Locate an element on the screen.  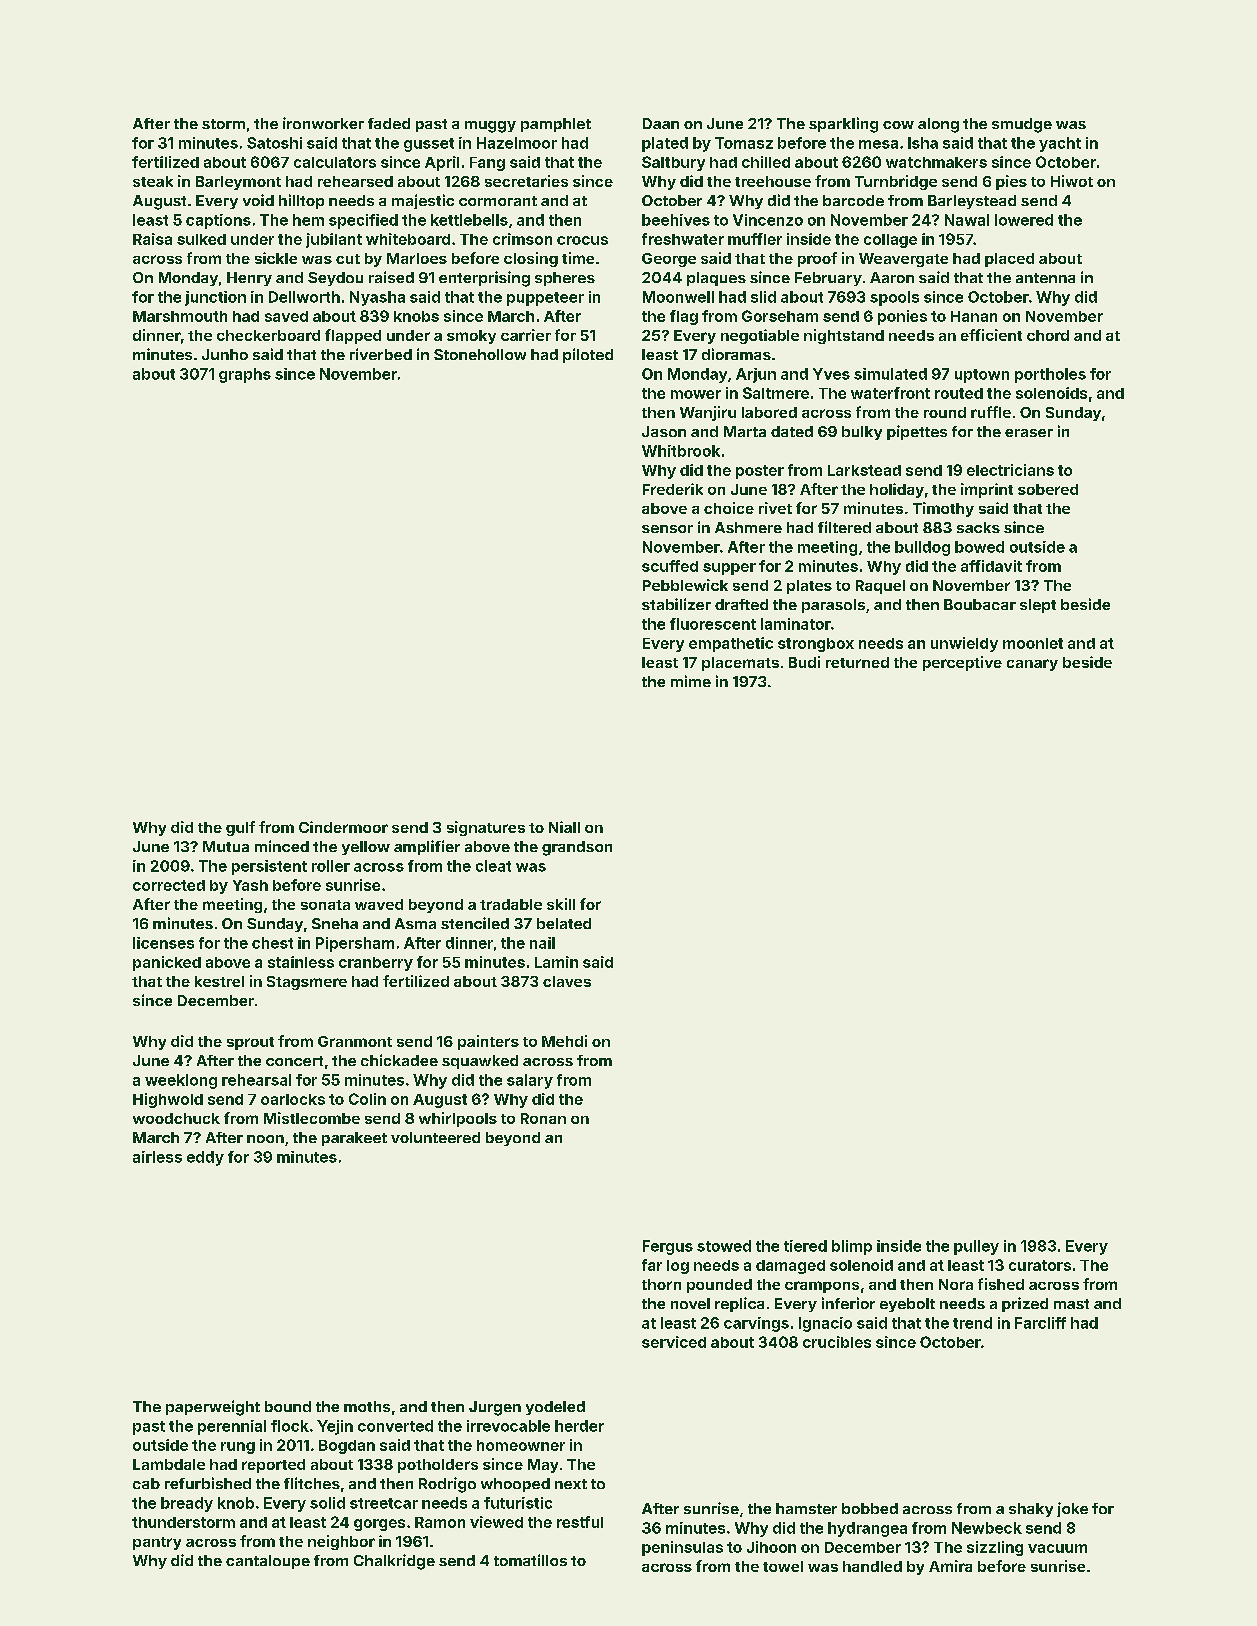
Junho is located at coordinates (225, 354).
